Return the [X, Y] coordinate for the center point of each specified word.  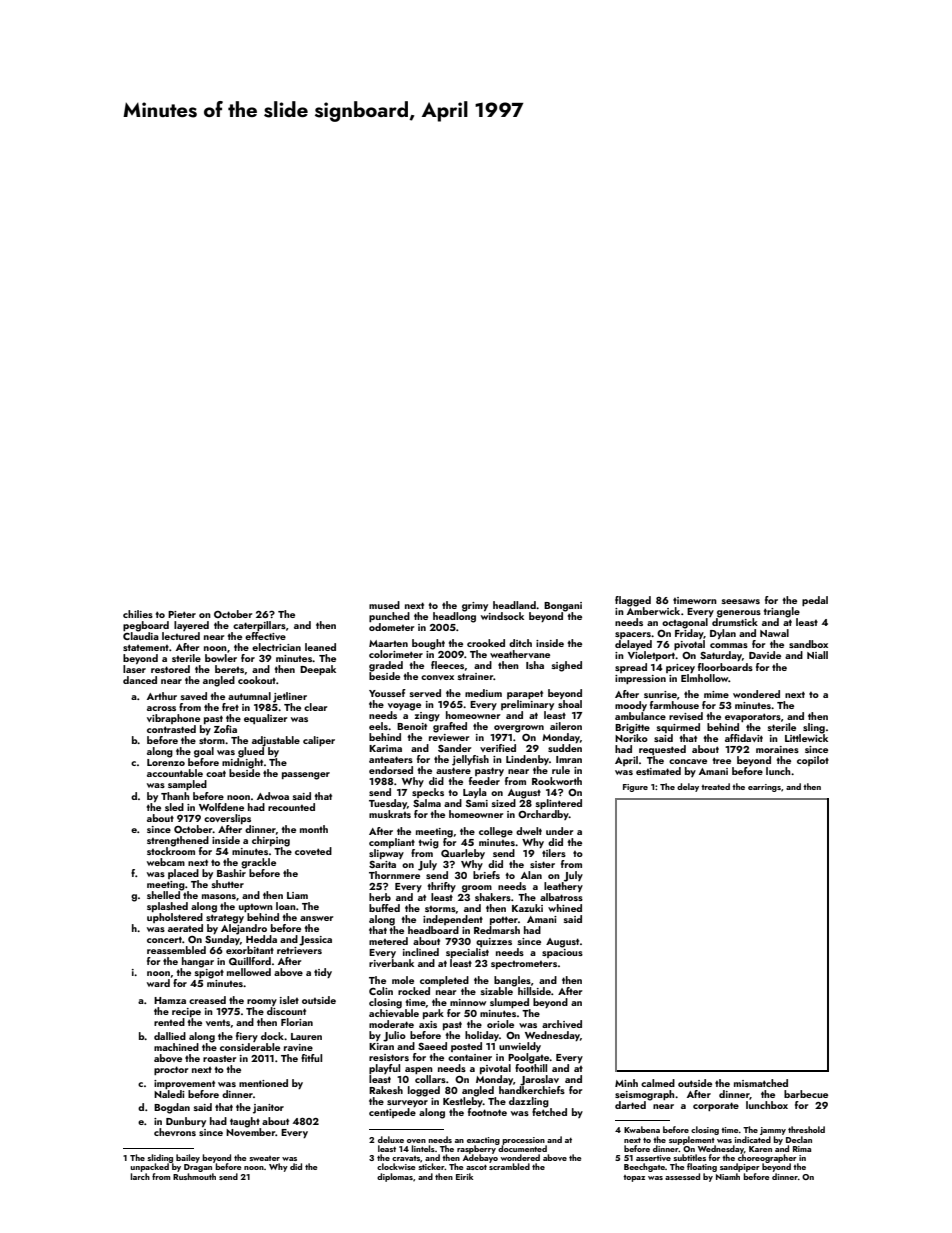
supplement [692, 1140]
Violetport [652, 656]
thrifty [442, 887]
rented [169, 1022]
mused [384, 605]
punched [389, 617]
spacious [562, 953]
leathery [563, 887]
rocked [414, 991]
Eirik [464, 1176]
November [251, 1132]
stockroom [171, 850]
